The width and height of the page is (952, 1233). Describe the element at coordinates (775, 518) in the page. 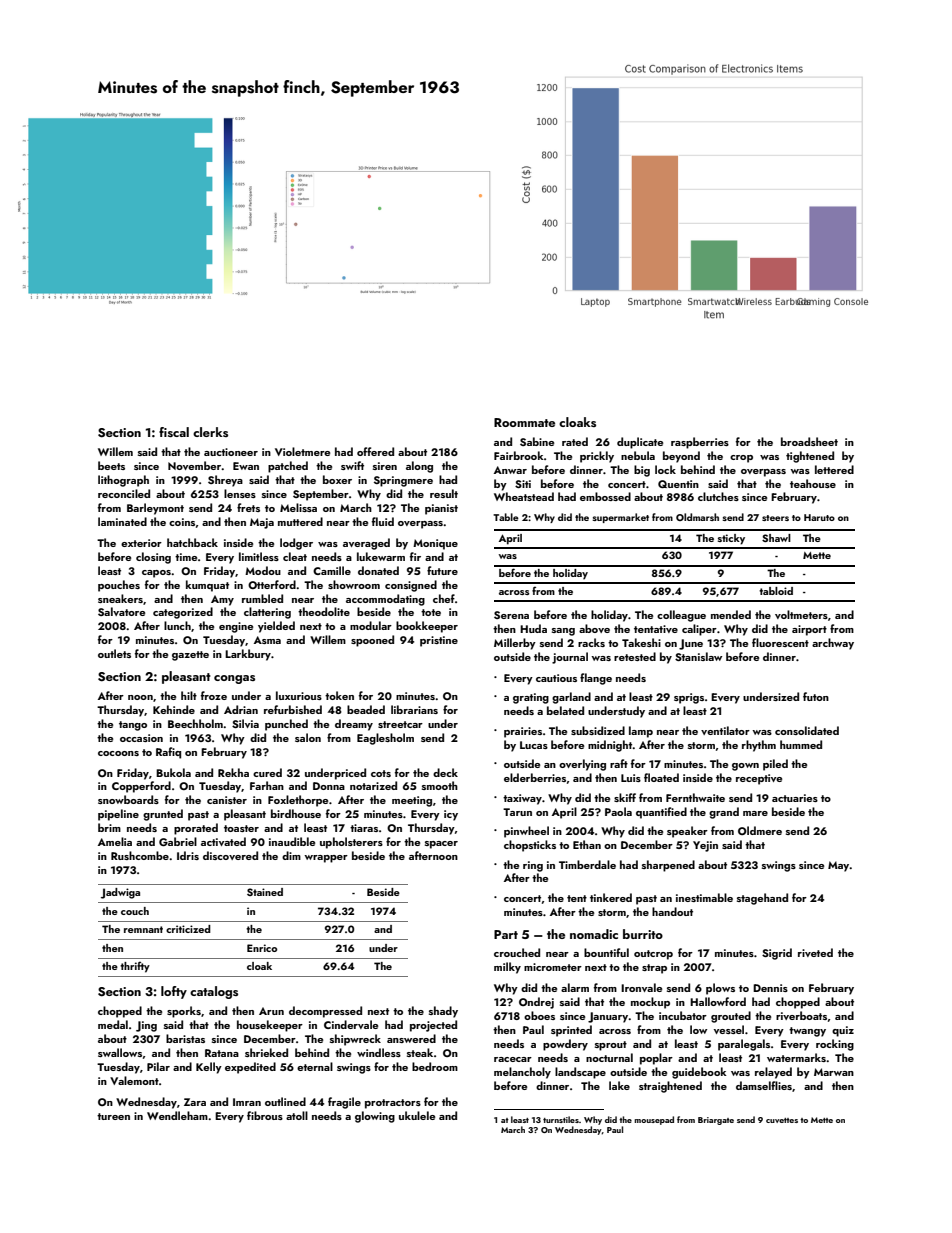

I see `steers` at that location.
